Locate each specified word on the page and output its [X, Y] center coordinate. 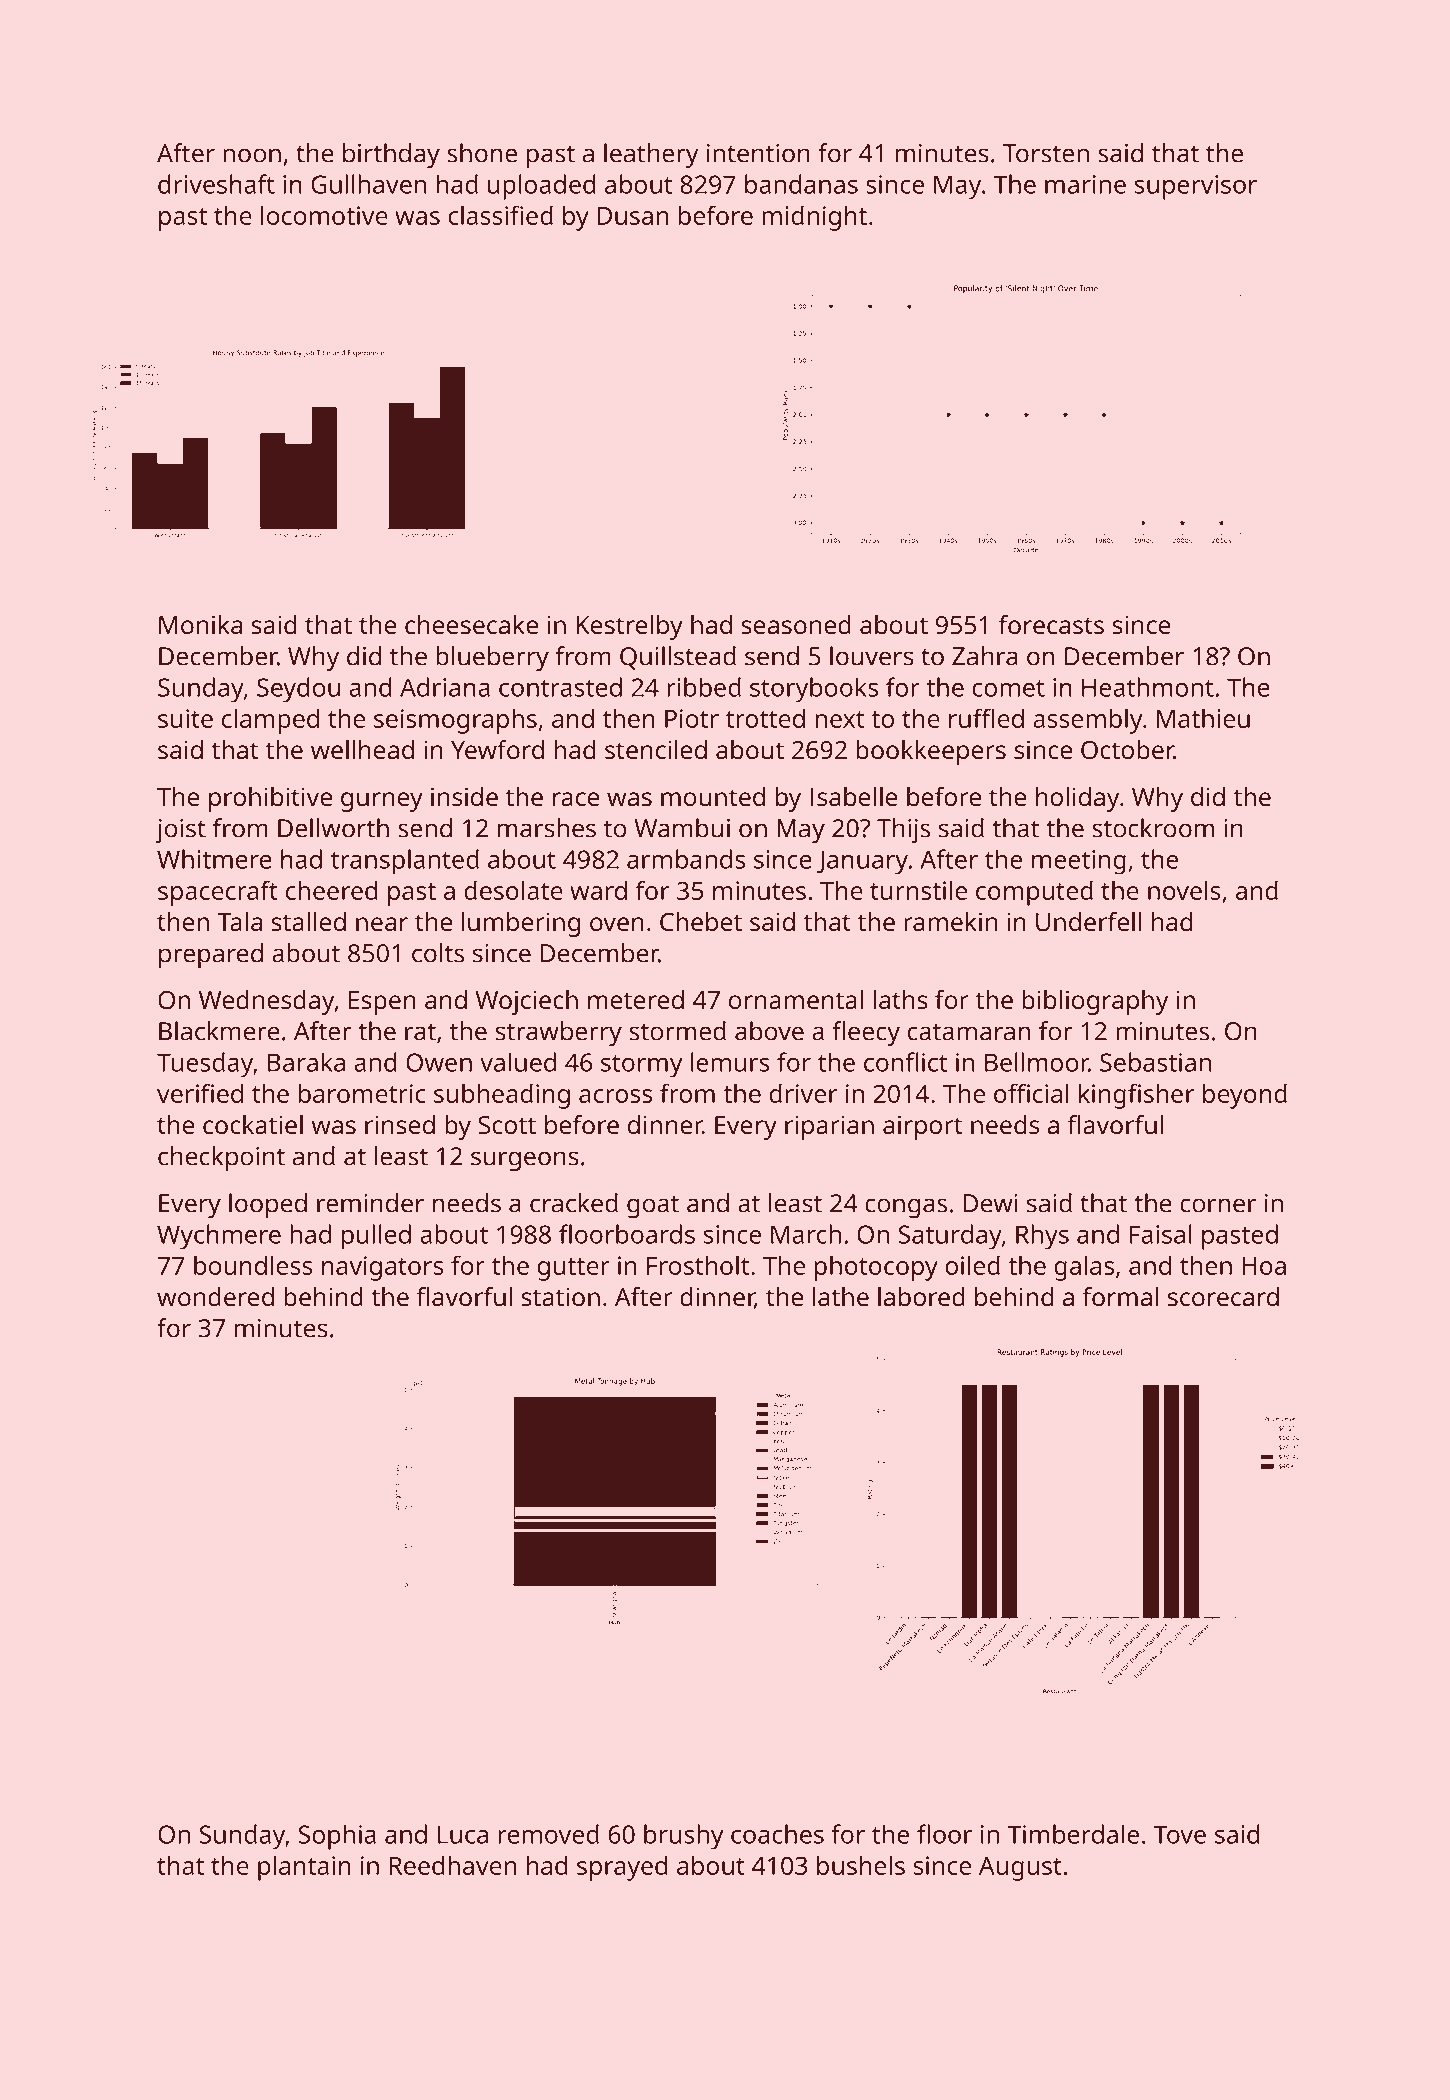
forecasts [1051, 624]
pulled [376, 1237]
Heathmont [1148, 687]
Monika [200, 624]
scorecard [1223, 1296]
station [560, 1296]
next [840, 719]
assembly [1088, 721]
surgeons [525, 1161]
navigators [383, 1268]
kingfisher [1136, 1096]
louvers [872, 656]
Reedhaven [452, 1865]
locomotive [324, 215]
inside [464, 796]
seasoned [796, 624]
